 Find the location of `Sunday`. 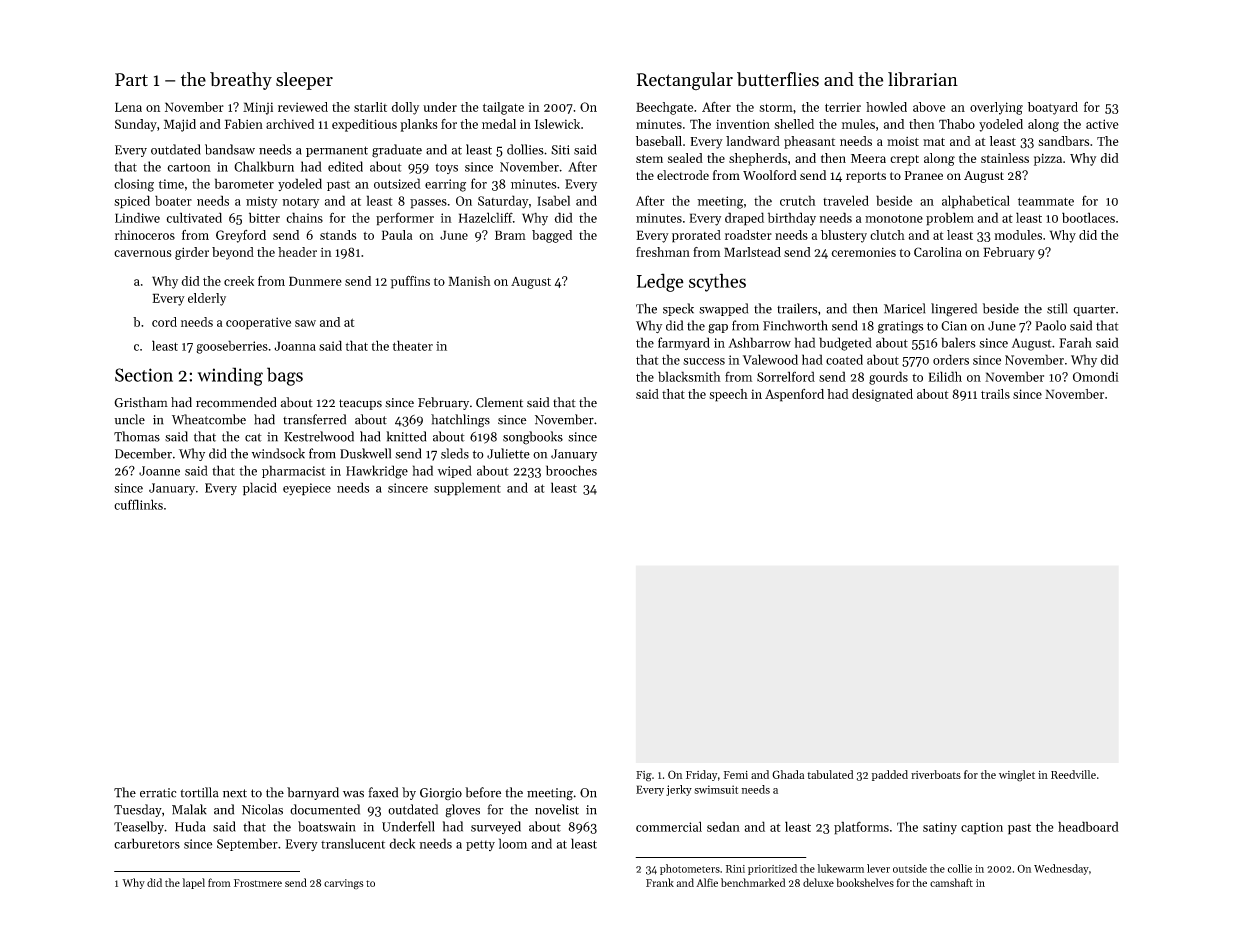

Sunday is located at coordinates (136, 125).
